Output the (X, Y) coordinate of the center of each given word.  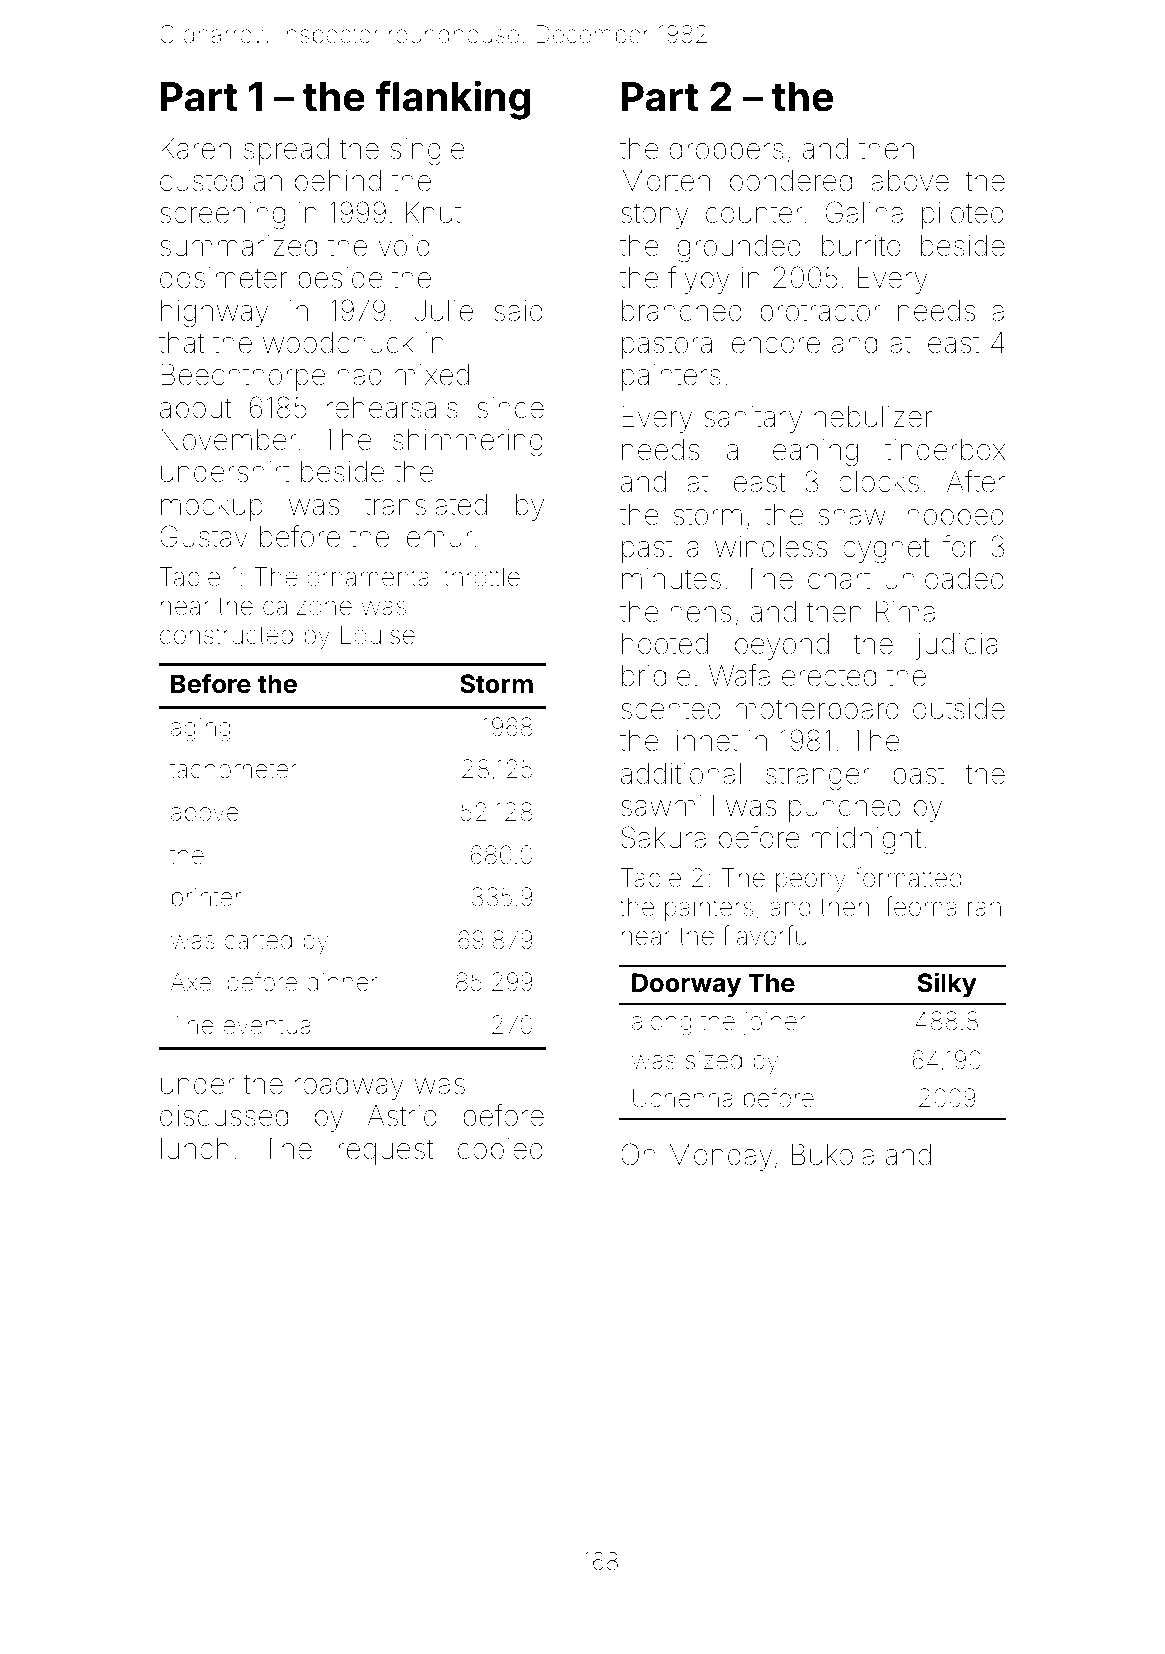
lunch (195, 1148)
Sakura (663, 837)
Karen (196, 149)
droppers (727, 151)
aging (201, 730)
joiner (774, 1023)
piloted (963, 215)
